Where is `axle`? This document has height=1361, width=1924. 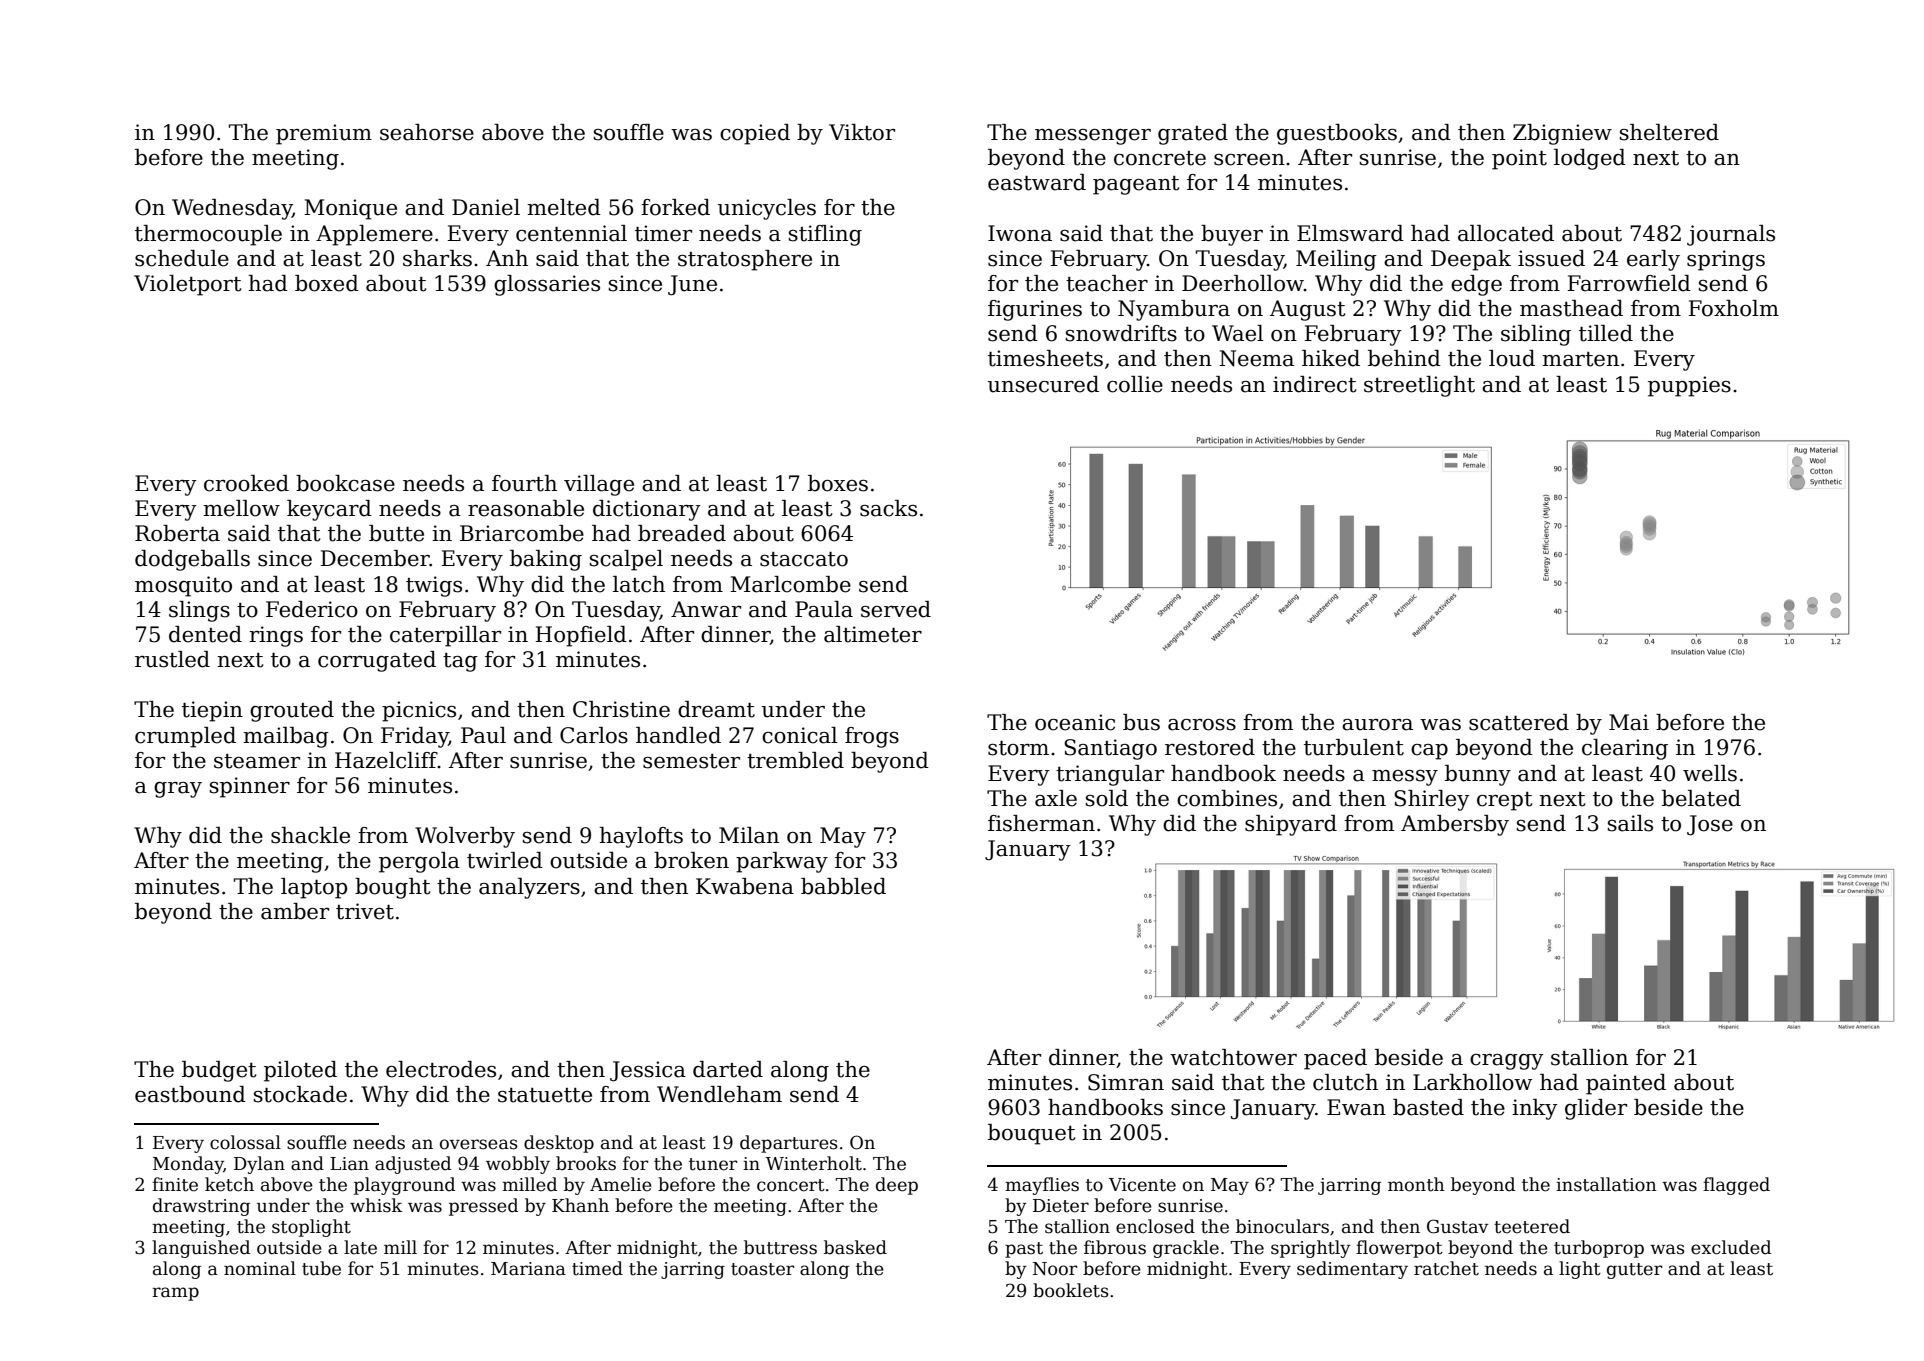 axle is located at coordinates (1056, 798).
